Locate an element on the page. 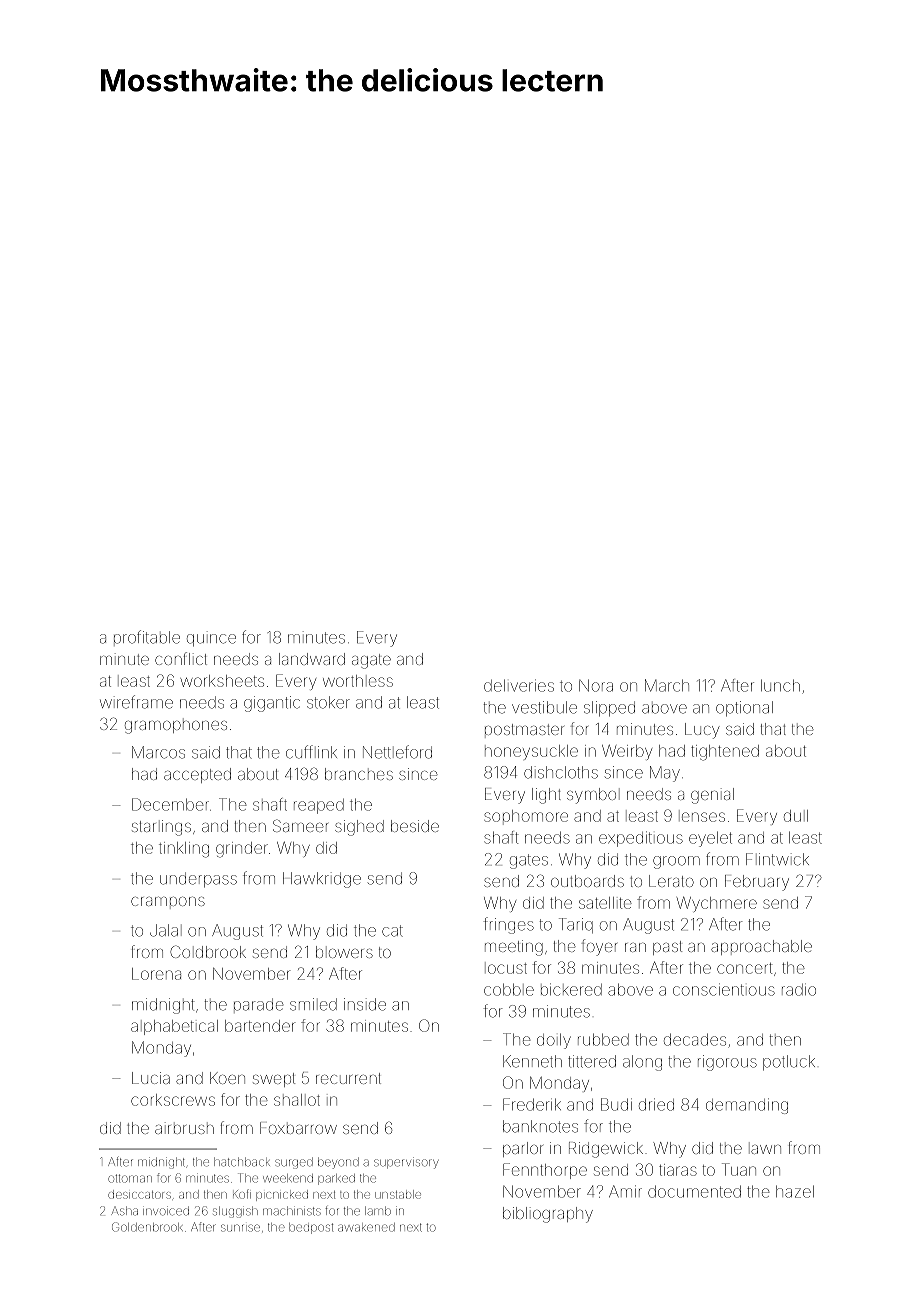 The image size is (924, 1308). honeysuckle is located at coordinates (531, 752).
